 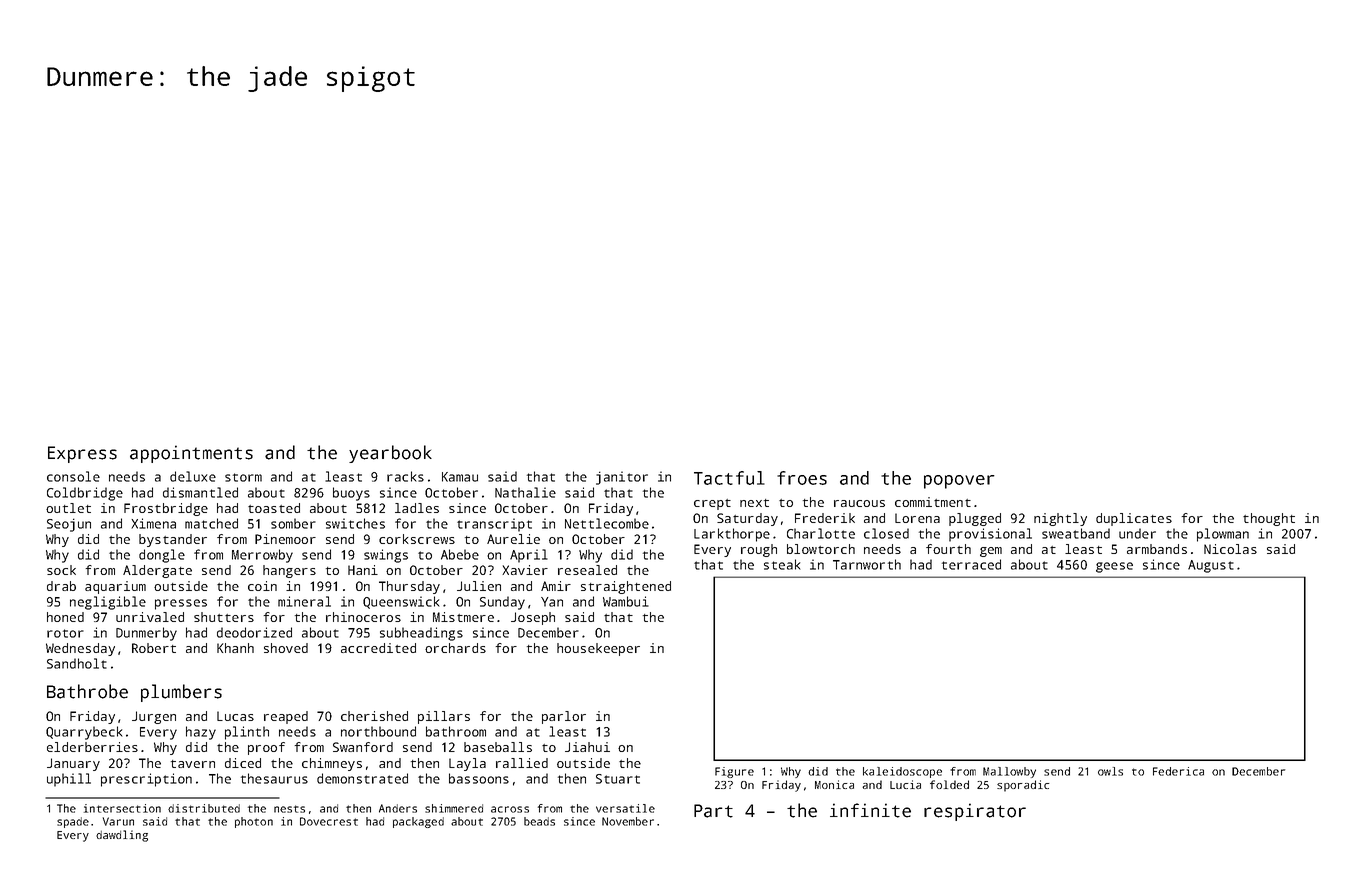 What do you see at coordinates (401, 602) in the page?
I see `Queenswick` at bounding box center [401, 602].
